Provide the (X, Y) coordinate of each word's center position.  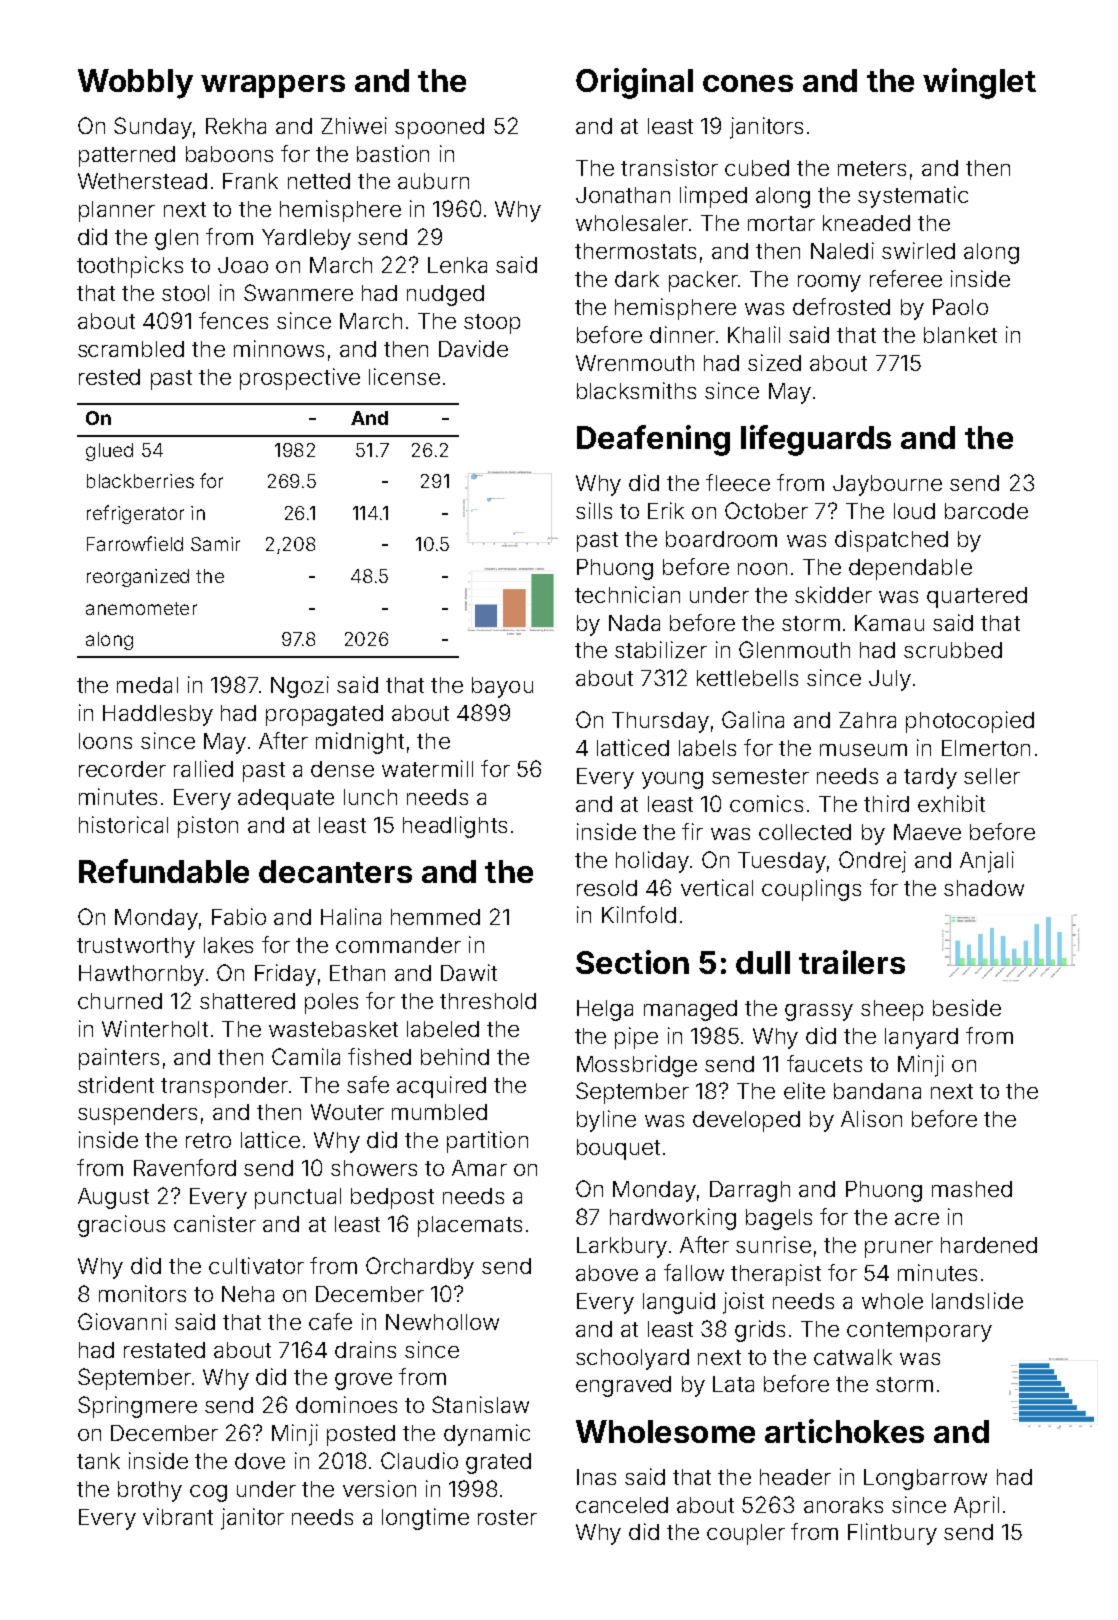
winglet (979, 83)
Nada (634, 623)
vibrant (178, 1516)
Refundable (164, 871)
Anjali (987, 862)
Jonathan (623, 195)
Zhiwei (354, 125)
